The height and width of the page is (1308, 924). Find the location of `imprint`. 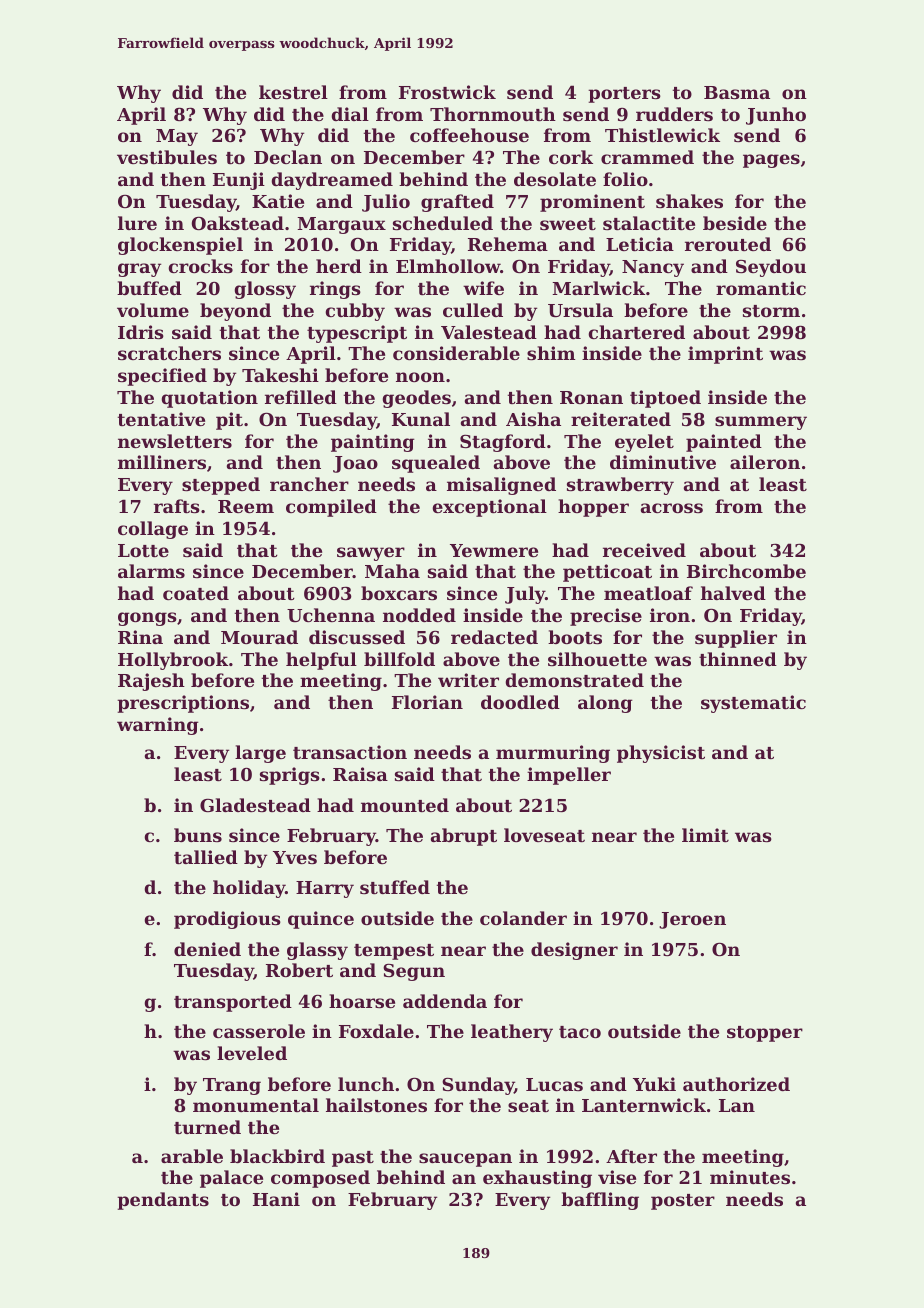

imprint is located at coordinates (725, 355).
